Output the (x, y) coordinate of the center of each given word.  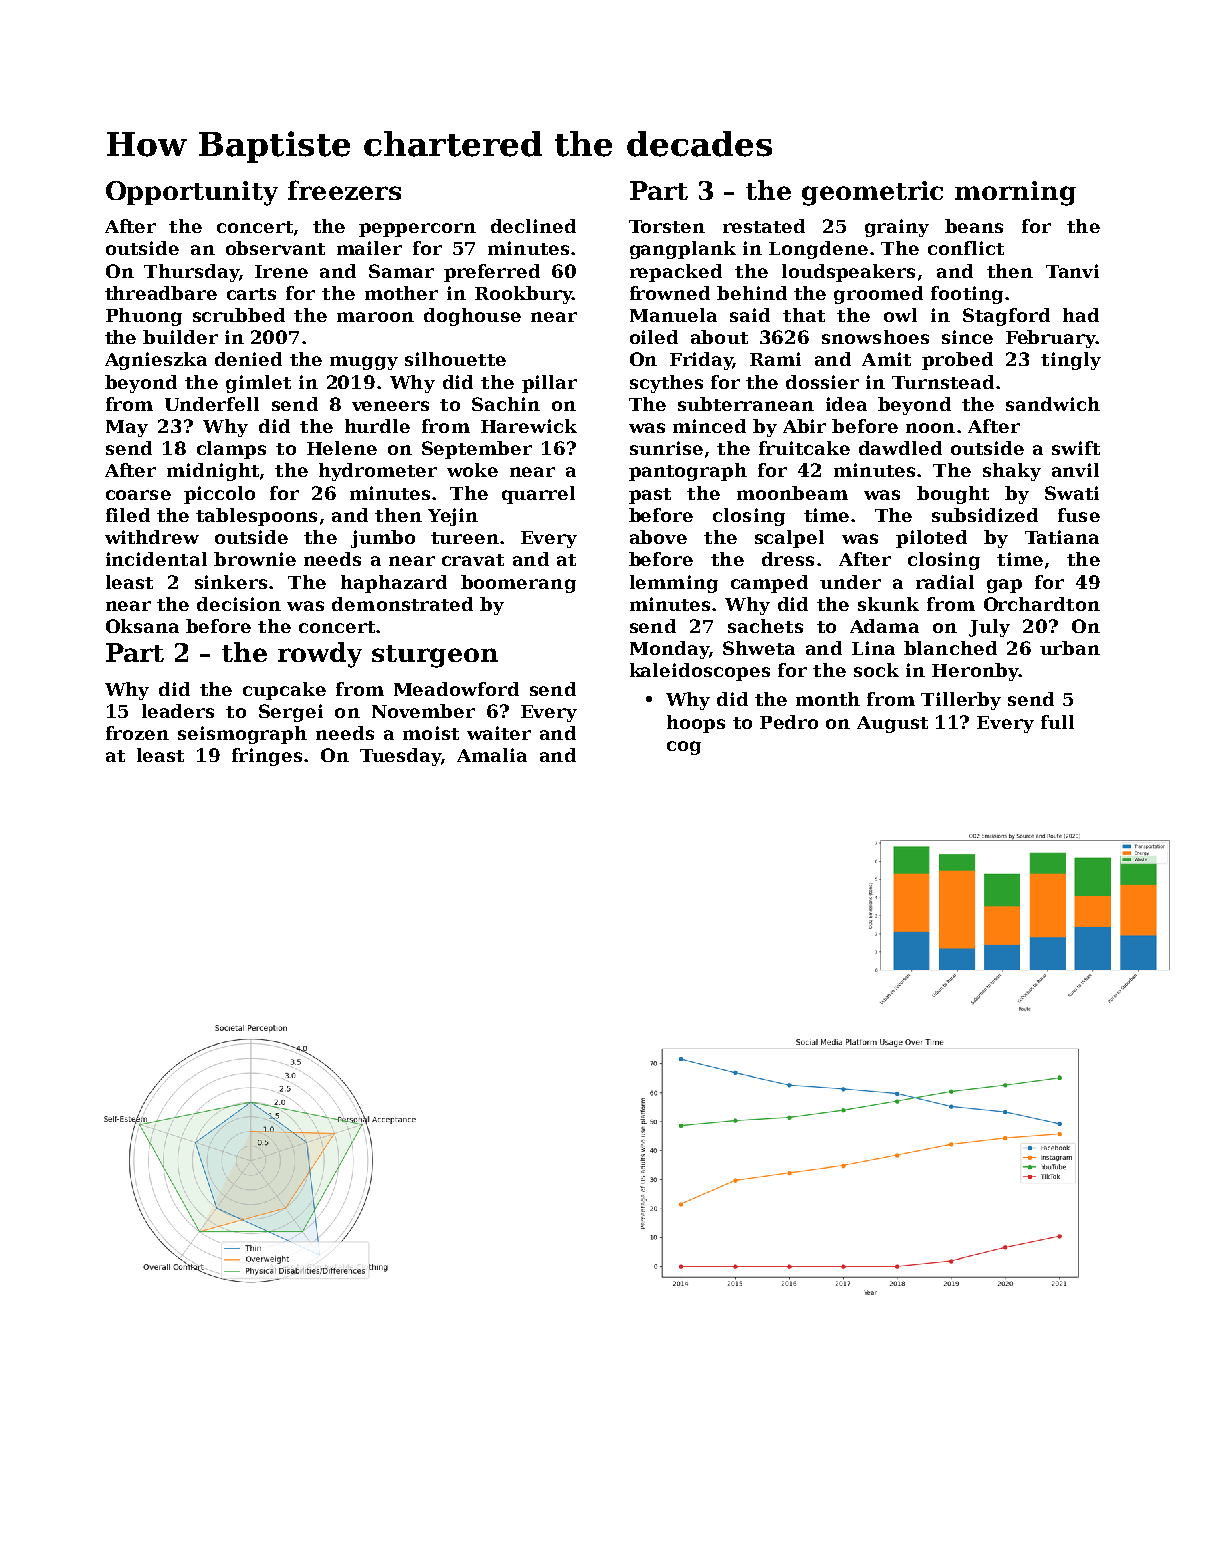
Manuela (673, 315)
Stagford (1006, 317)
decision (239, 604)
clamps (231, 450)
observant (275, 248)
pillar (549, 384)
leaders (178, 711)
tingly (1071, 361)
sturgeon (435, 656)
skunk (888, 604)
